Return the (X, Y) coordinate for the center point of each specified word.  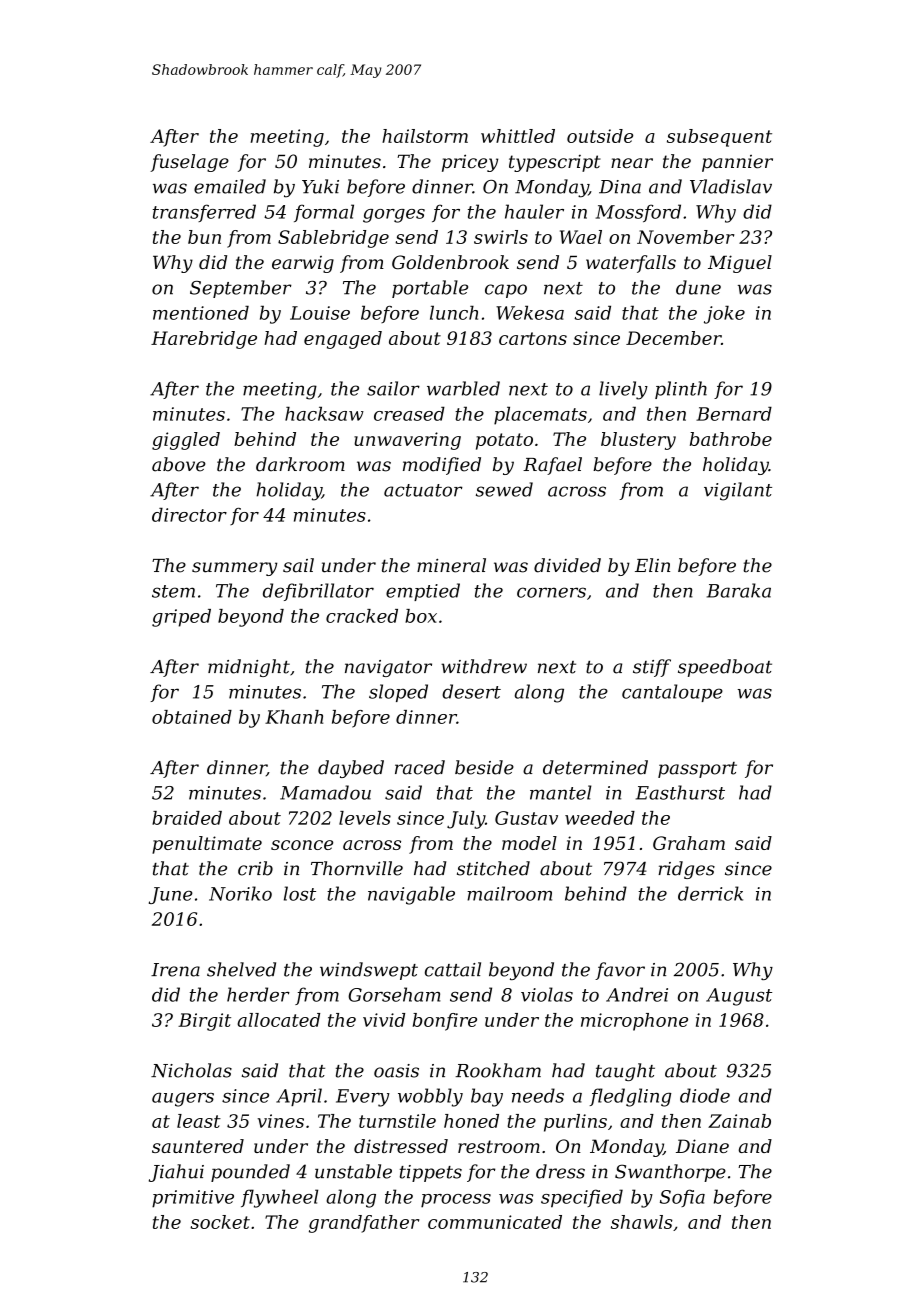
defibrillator (318, 592)
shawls (642, 1222)
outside (600, 136)
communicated (495, 1222)
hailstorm (425, 136)
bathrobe (731, 439)
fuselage (189, 163)
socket (220, 1222)
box (421, 616)
